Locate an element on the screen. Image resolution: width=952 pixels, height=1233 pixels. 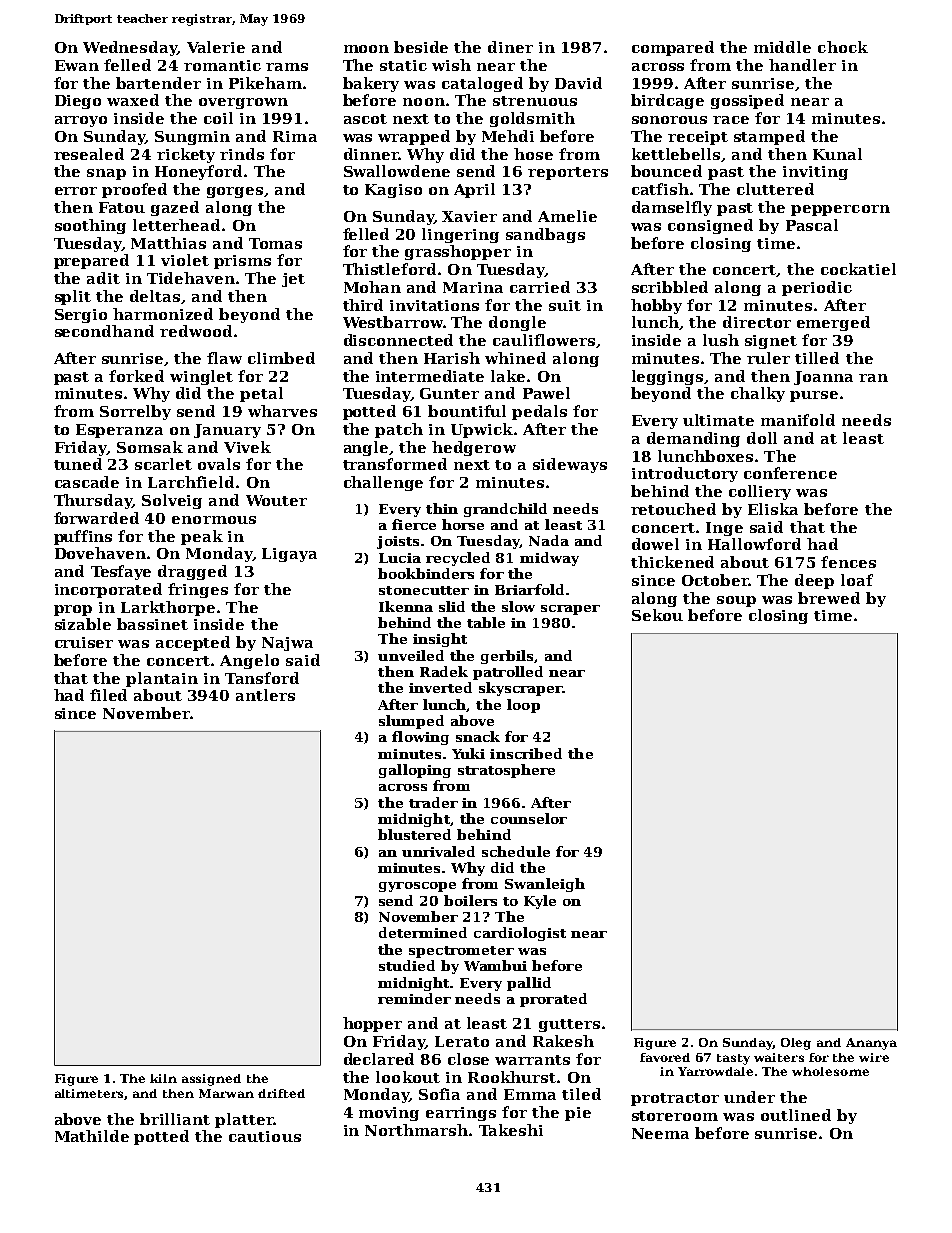
sandbags is located at coordinates (545, 235).
